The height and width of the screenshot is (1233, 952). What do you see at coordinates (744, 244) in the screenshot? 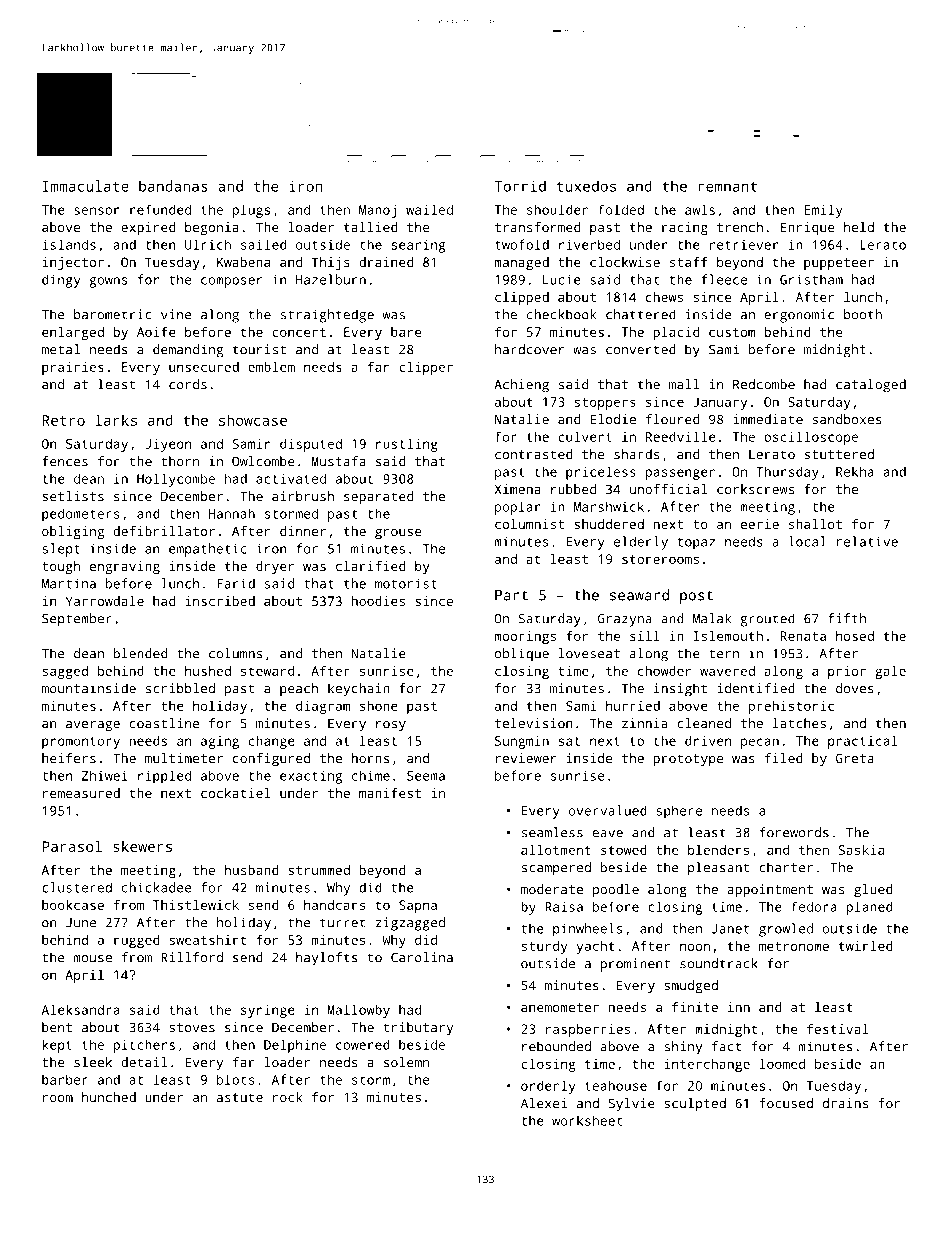
I see `retriever` at bounding box center [744, 244].
